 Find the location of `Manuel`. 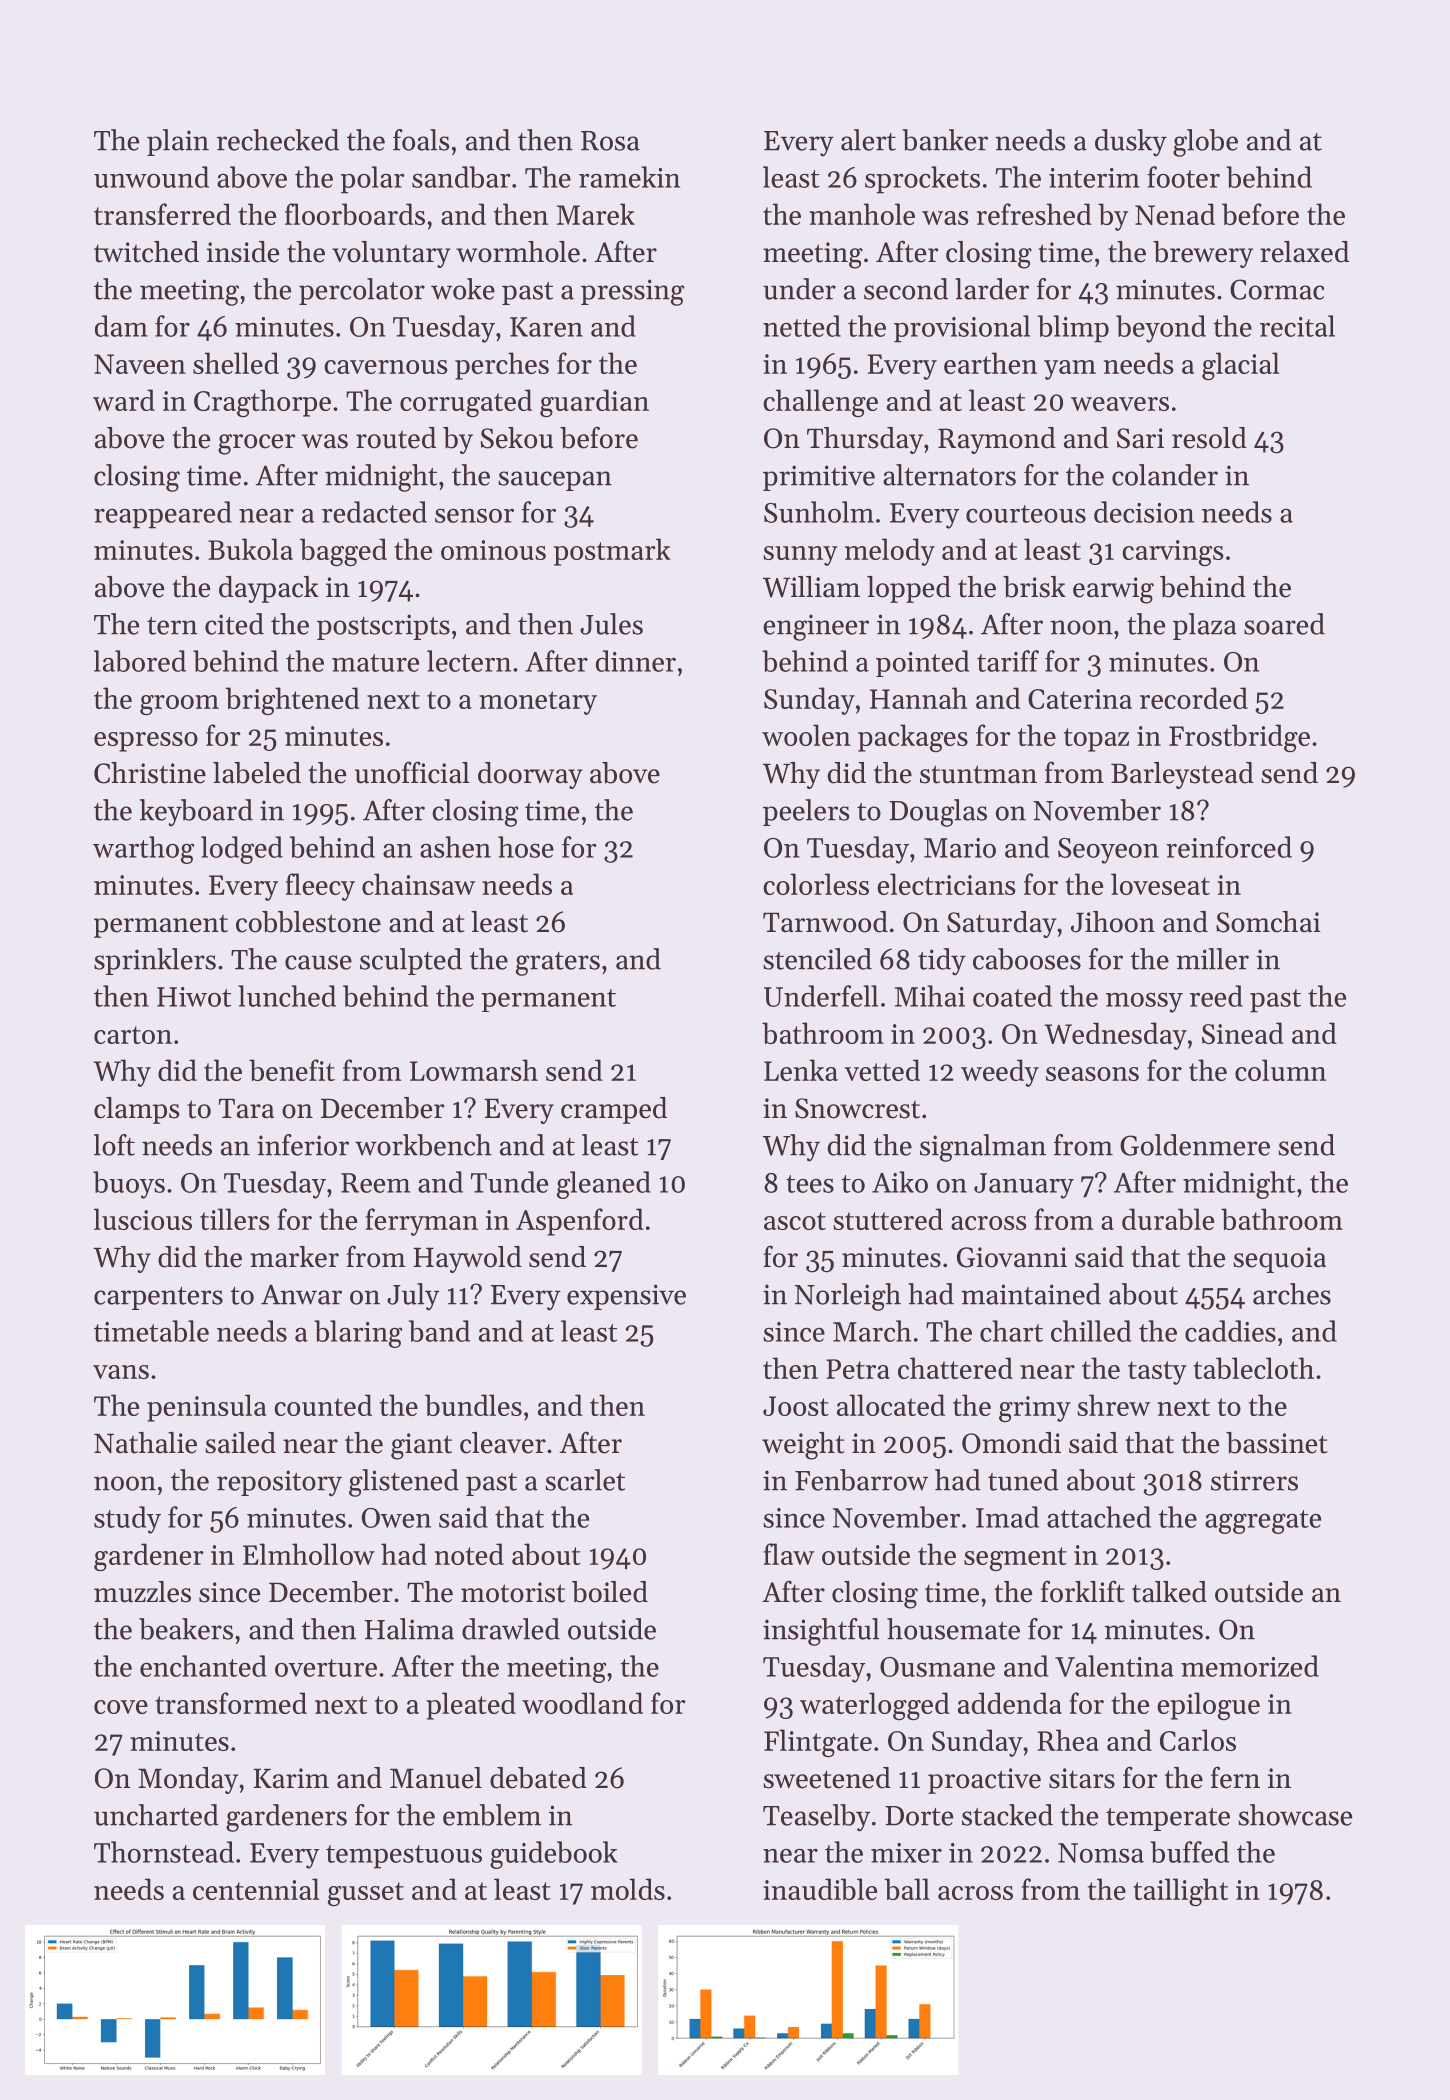

Manuel is located at coordinates (436, 1778).
